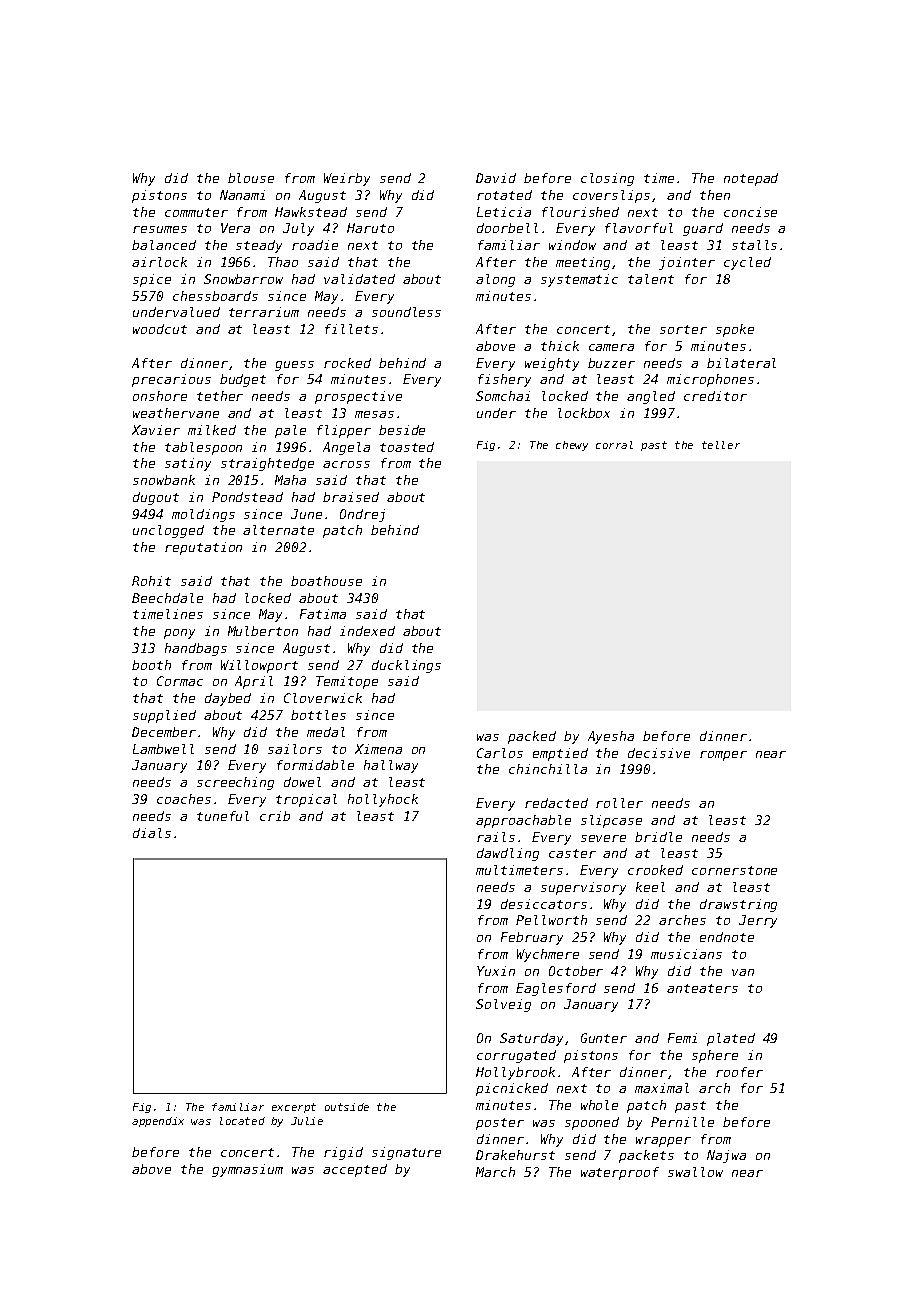  Describe the element at coordinates (326, 581) in the screenshot. I see `boathouse` at that location.
